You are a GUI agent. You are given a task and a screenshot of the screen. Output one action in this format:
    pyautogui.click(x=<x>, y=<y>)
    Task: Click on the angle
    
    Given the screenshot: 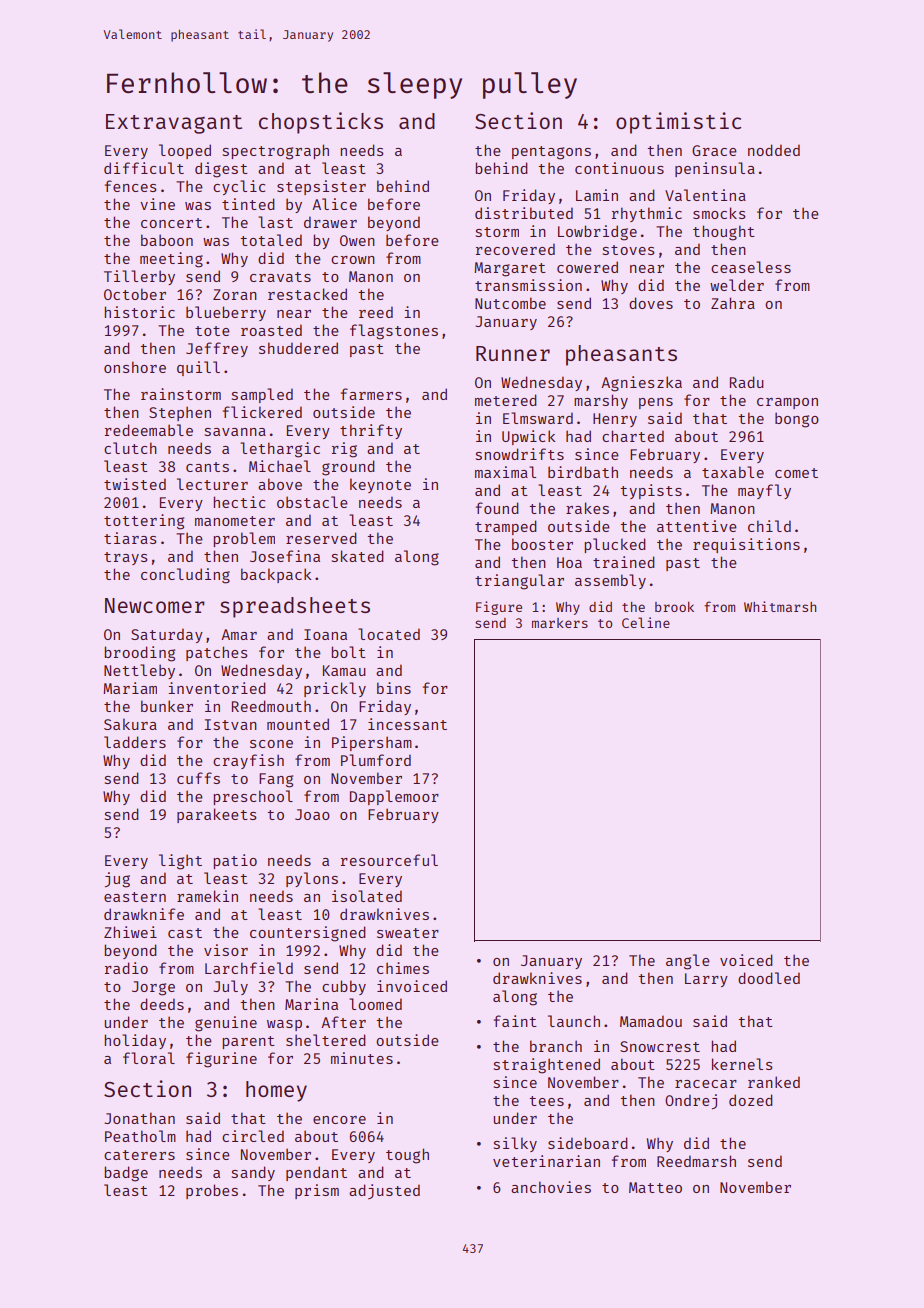 What is the action you would take?
    pyautogui.click(x=688, y=962)
